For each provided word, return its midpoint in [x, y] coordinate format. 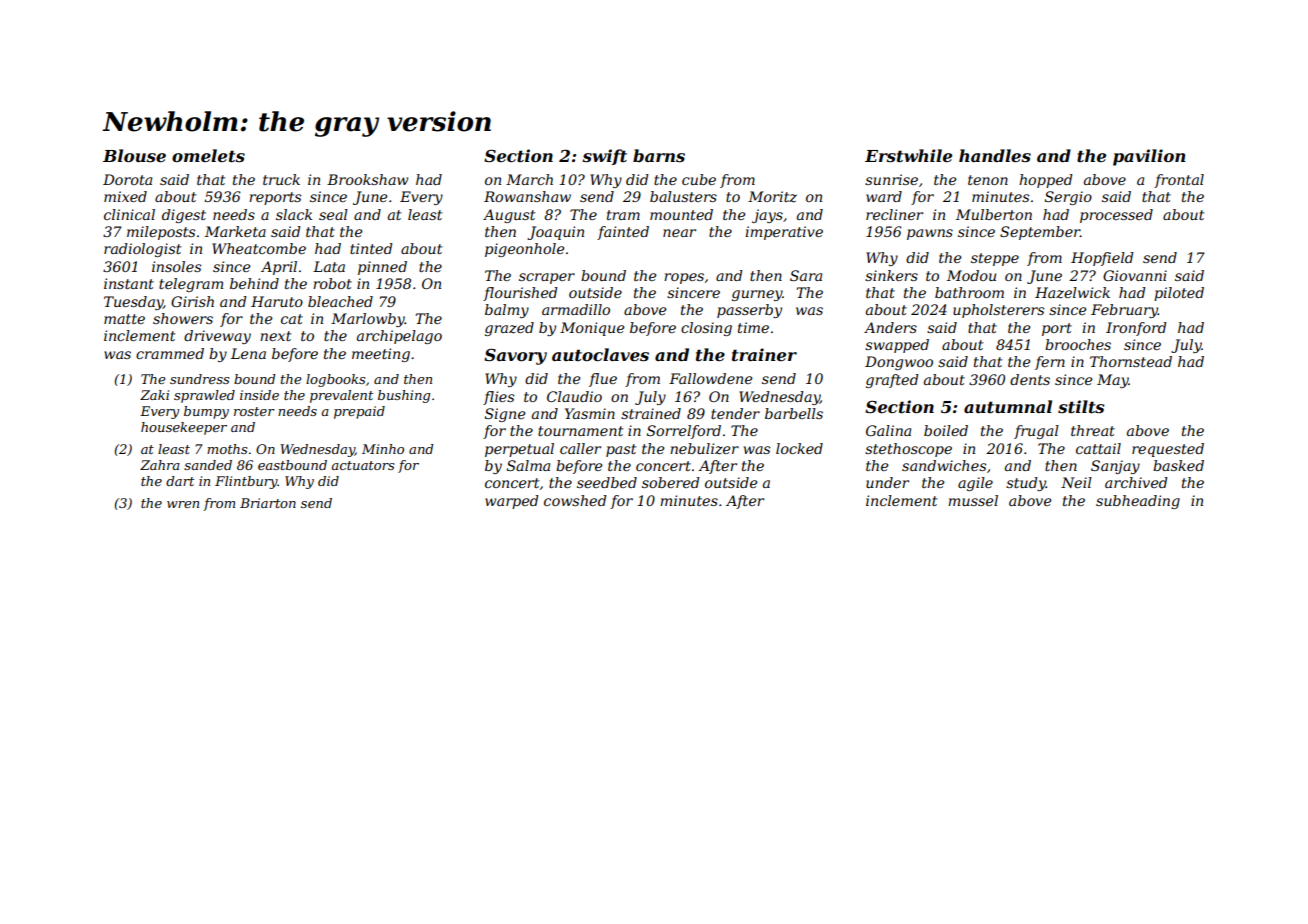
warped [512, 502]
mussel [973, 500]
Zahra [160, 465]
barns [659, 155]
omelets [208, 155]
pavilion [1149, 157]
